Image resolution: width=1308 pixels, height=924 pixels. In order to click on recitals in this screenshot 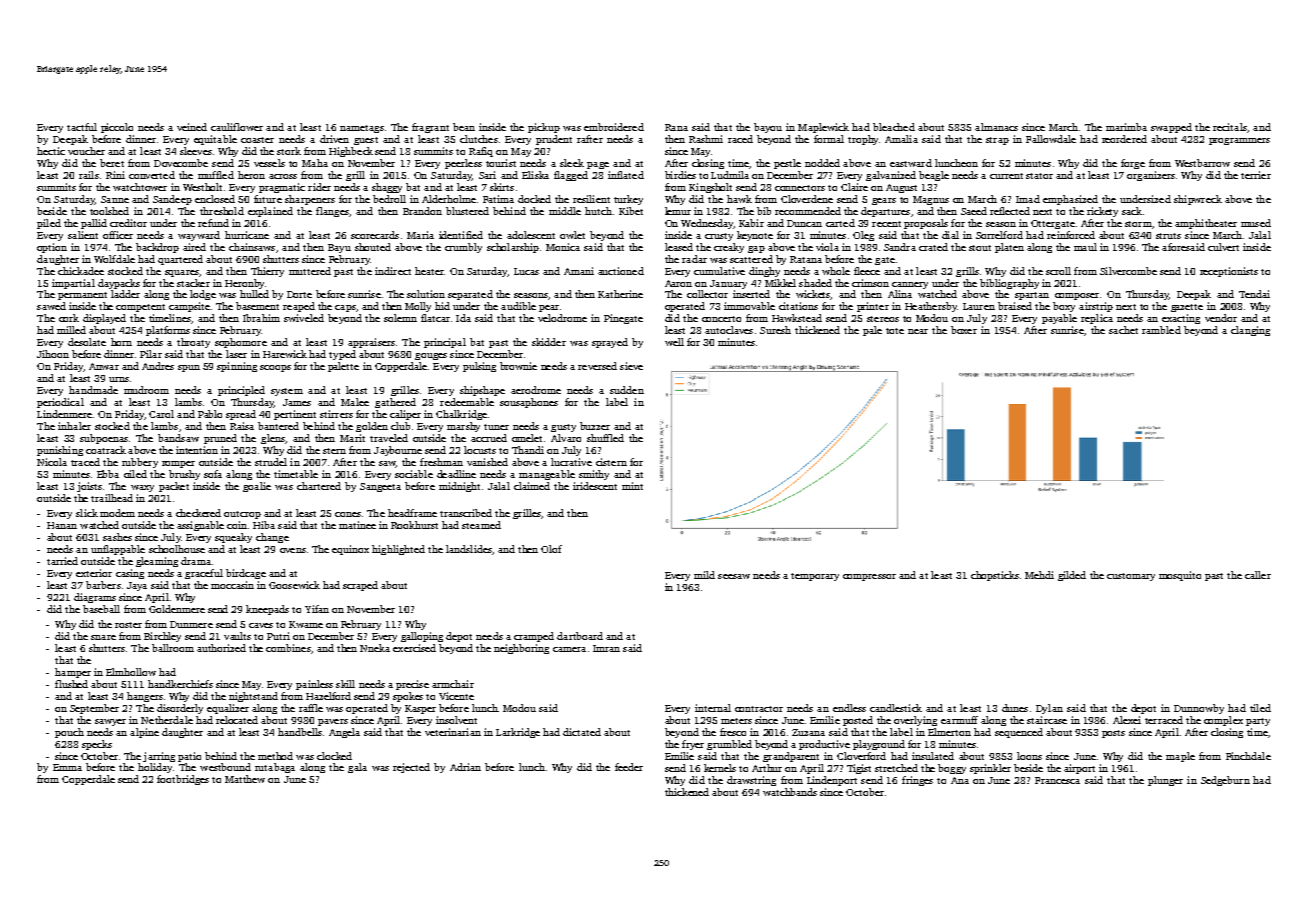, I will do `click(1230, 127)`.
